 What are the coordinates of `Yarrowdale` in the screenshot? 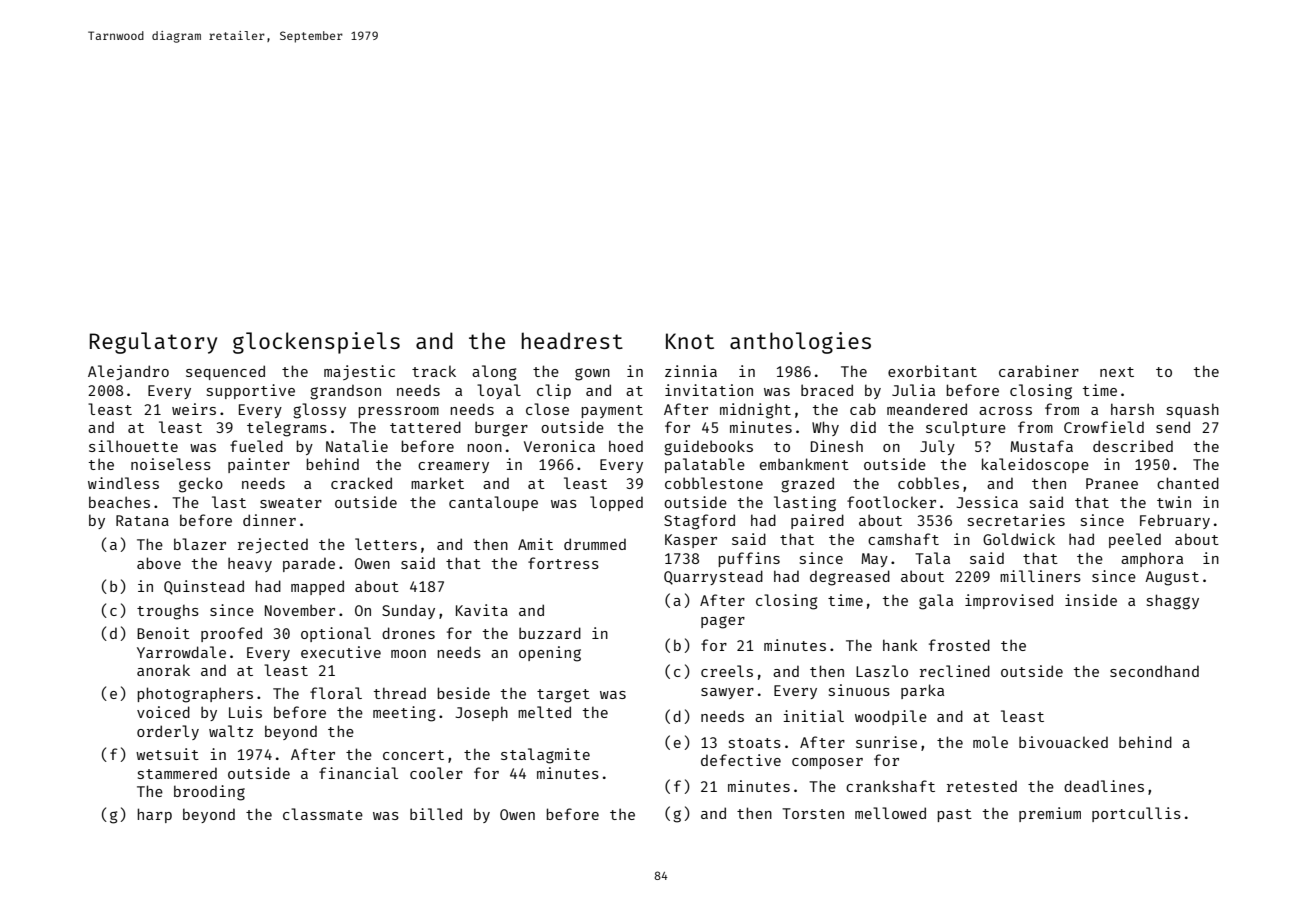 It's located at (181, 652).
